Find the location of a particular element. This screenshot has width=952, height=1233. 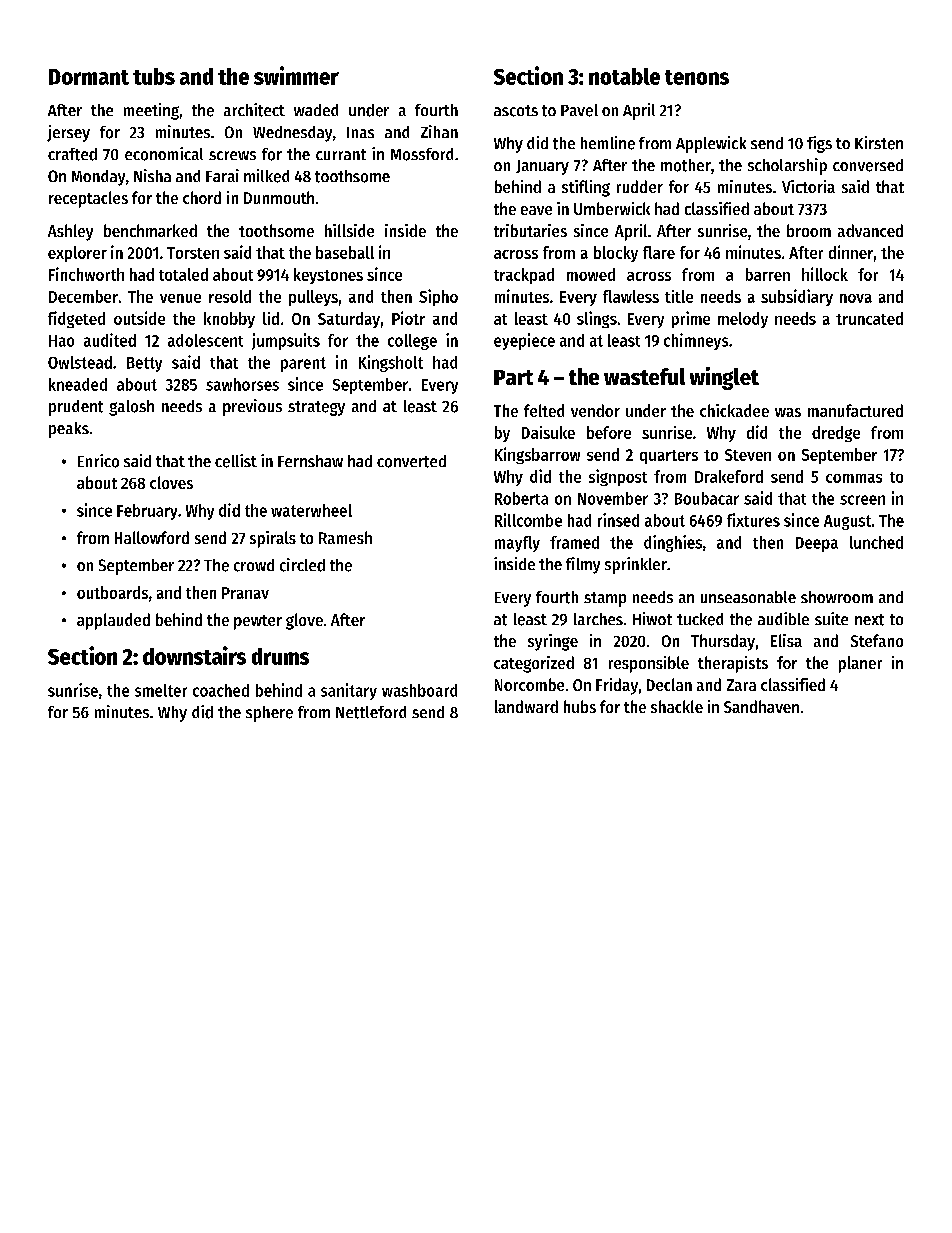

unseasonable is located at coordinates (748, 597).
